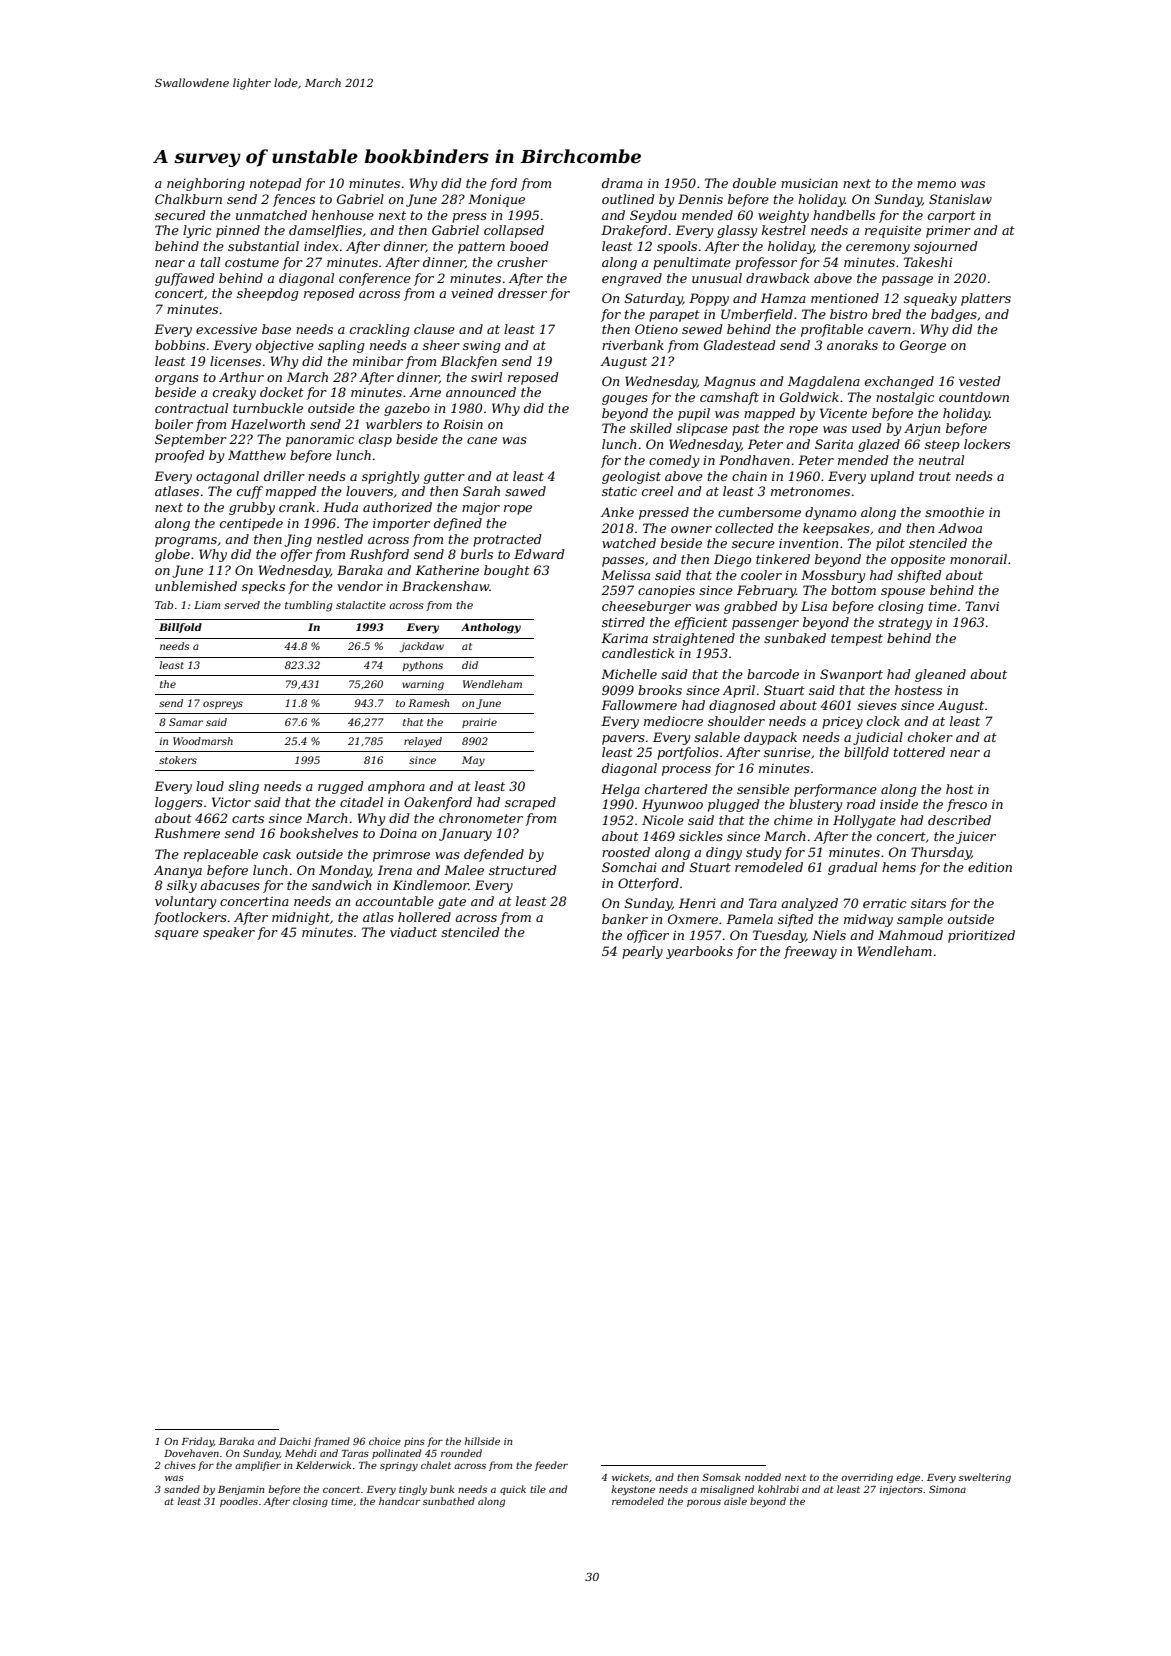 The width and height of the page is (1171, 1656). What do you see at coordinates (930, 737) in the page?
I see `choker` at bounding box center [930, 737].
